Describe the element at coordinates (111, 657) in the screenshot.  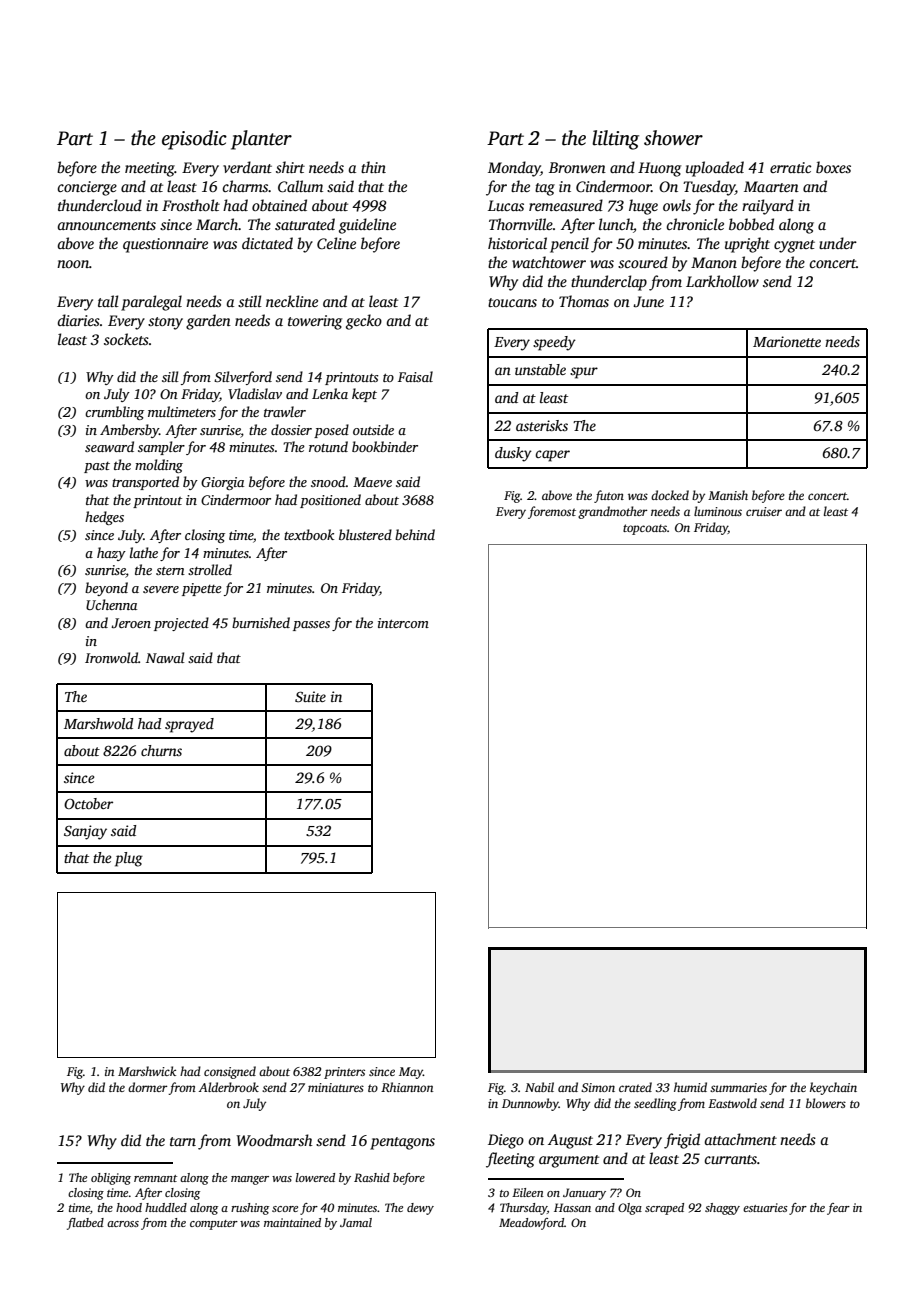
I see `Ironwold` at that location.
